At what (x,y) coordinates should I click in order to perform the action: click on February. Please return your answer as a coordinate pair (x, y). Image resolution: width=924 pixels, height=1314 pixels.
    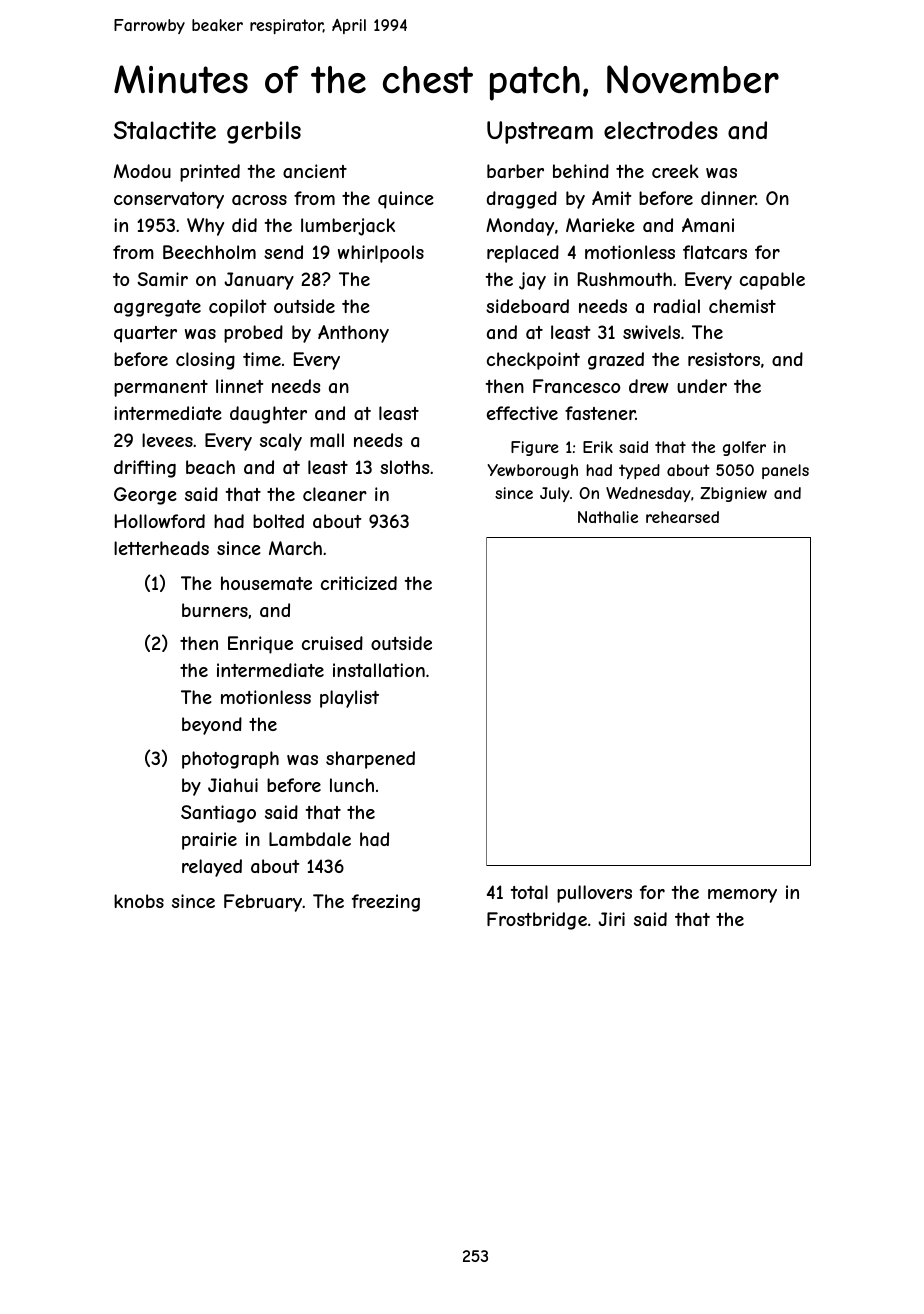
    Looking at the image, I should click on (263, 903).
